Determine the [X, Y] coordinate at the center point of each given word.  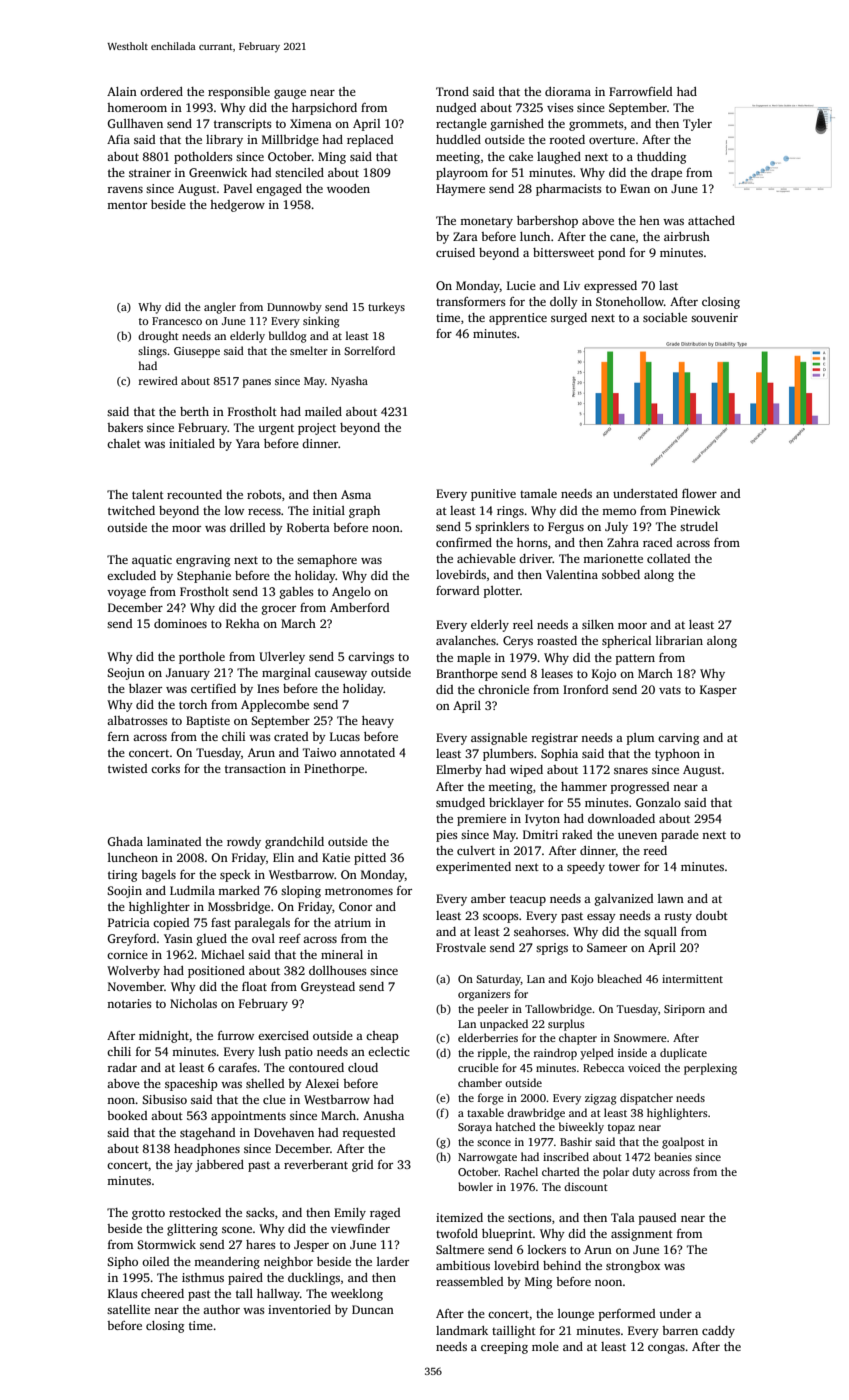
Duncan [373, 1309]
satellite [128, 1309]
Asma [356, 494]
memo [619, 512]
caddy [718, 1332]
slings [152, 352]
